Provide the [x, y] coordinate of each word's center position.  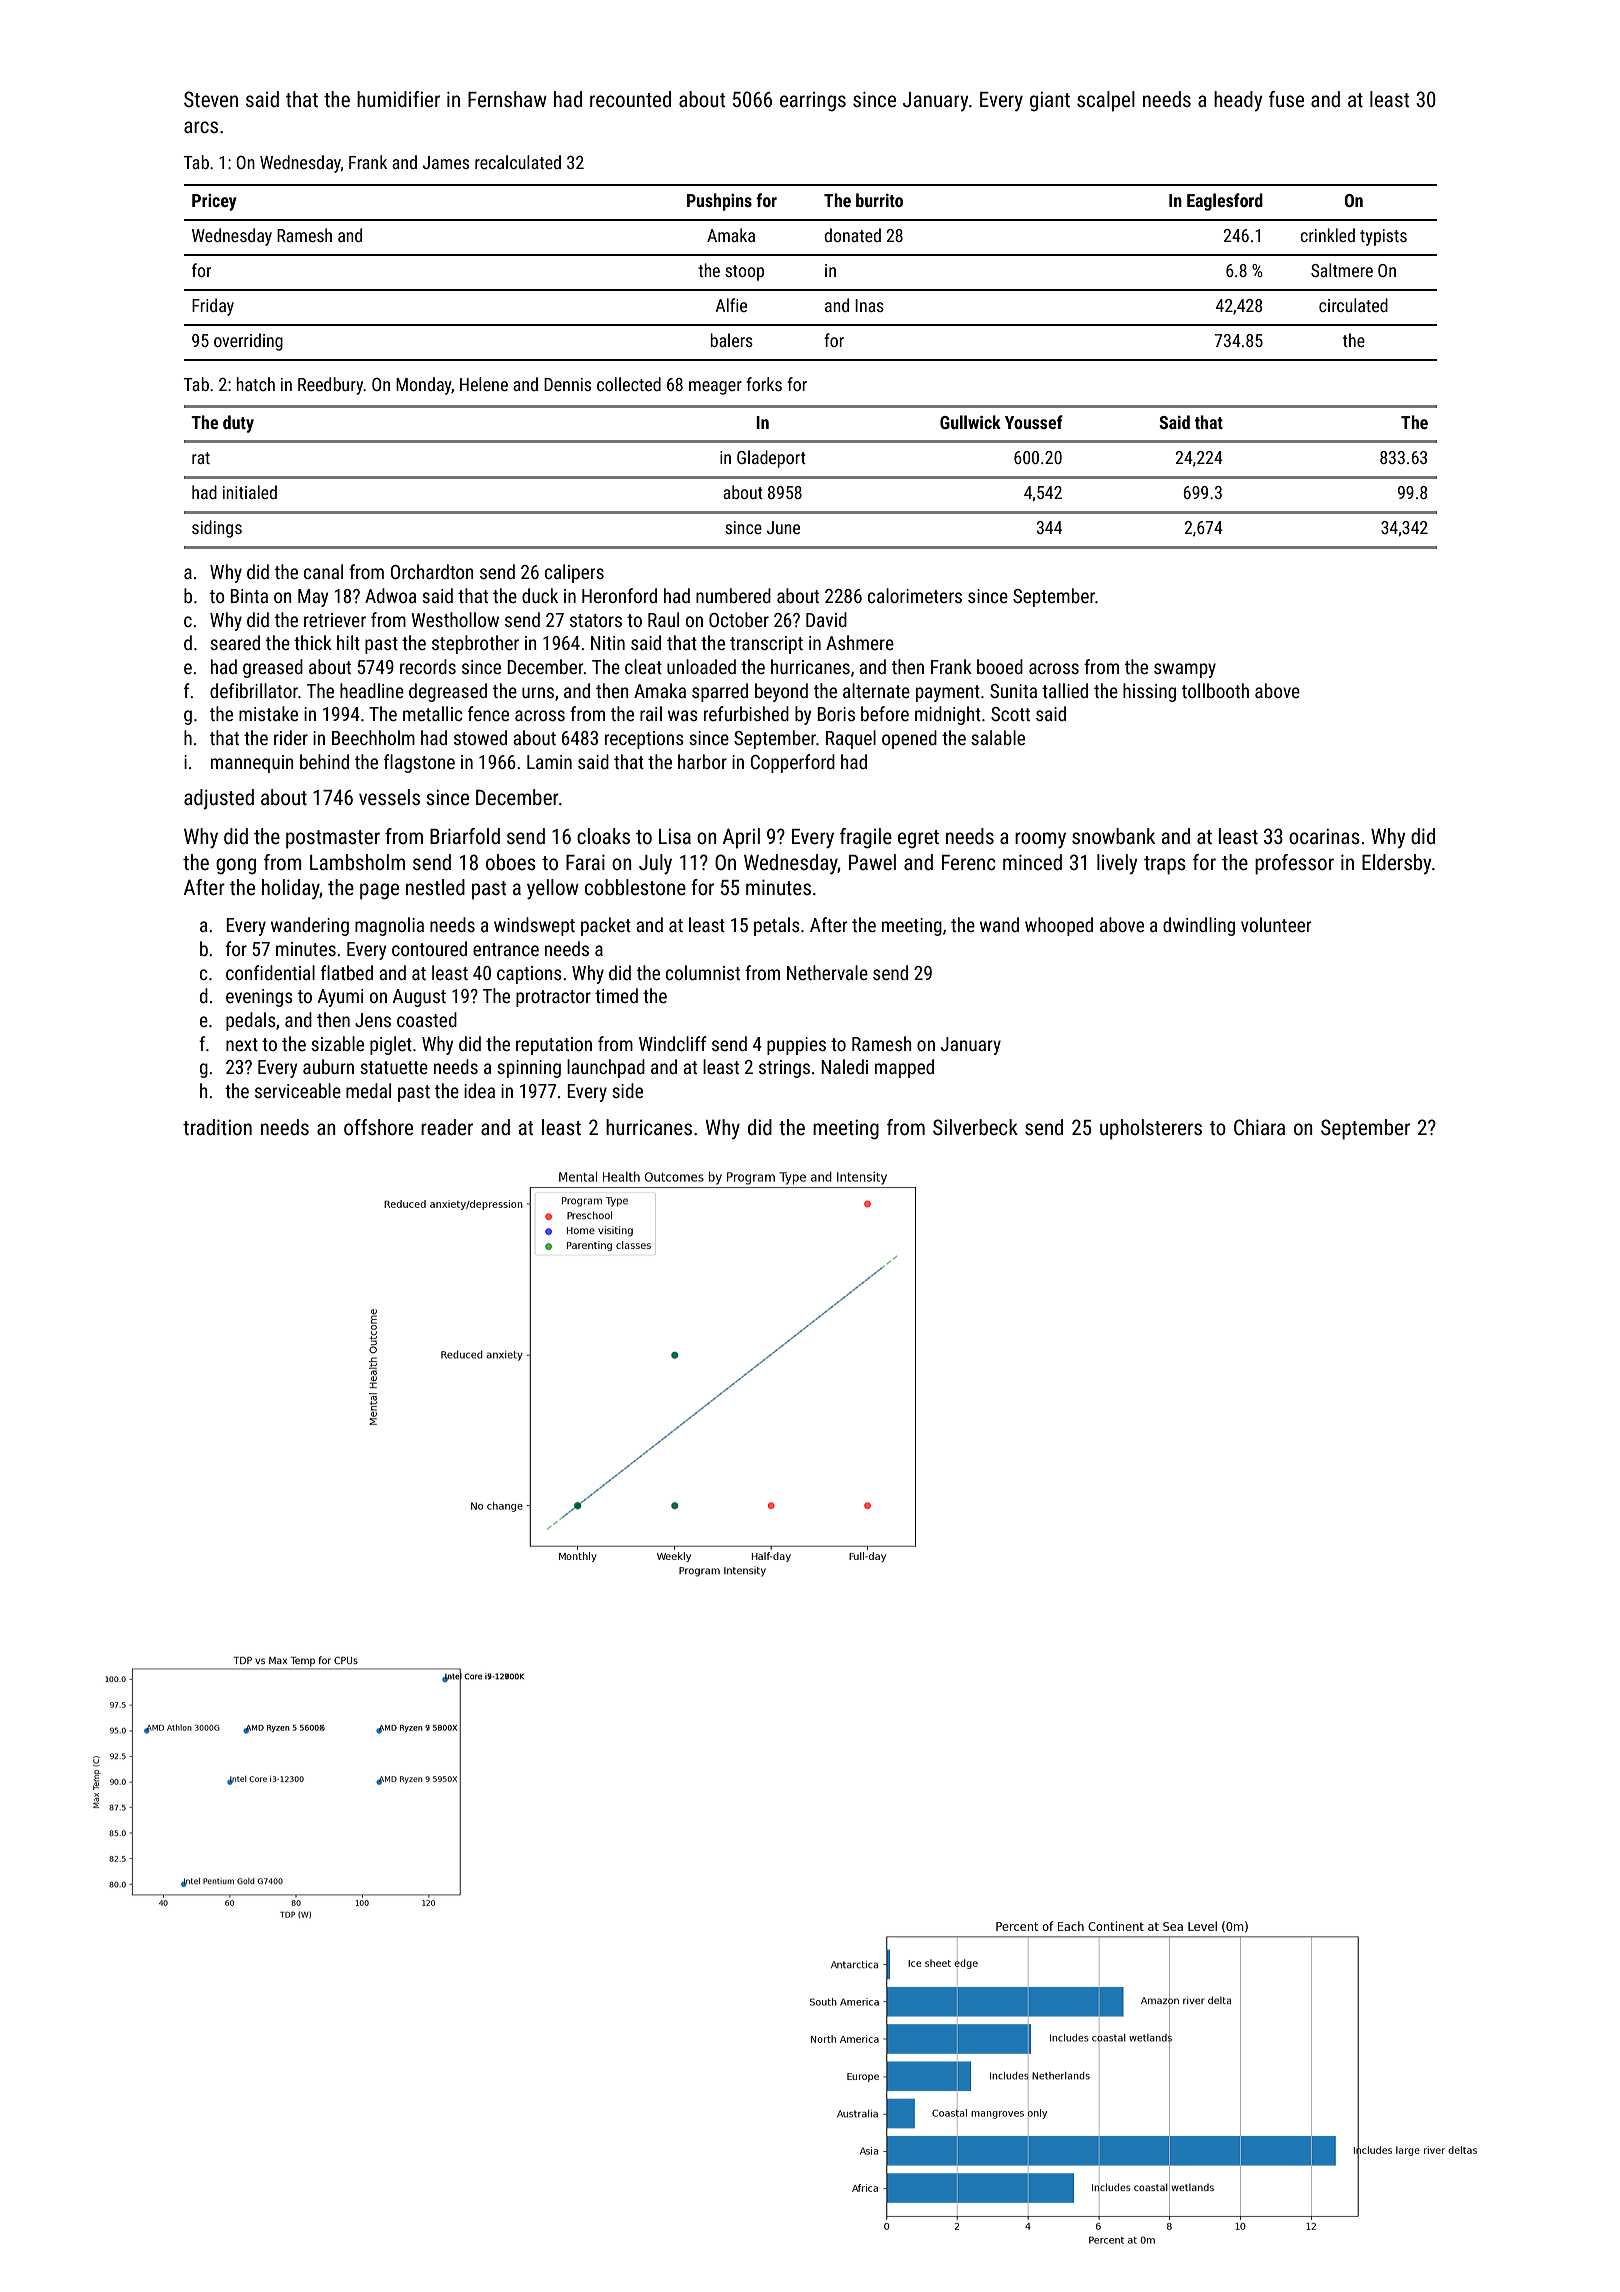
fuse [1286, 99]
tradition [217, 1127]
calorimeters [915, 595]
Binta [249, 596]
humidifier [398, 99]
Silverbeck [975, 1127]
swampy [1185, 670]
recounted [630, 99]
